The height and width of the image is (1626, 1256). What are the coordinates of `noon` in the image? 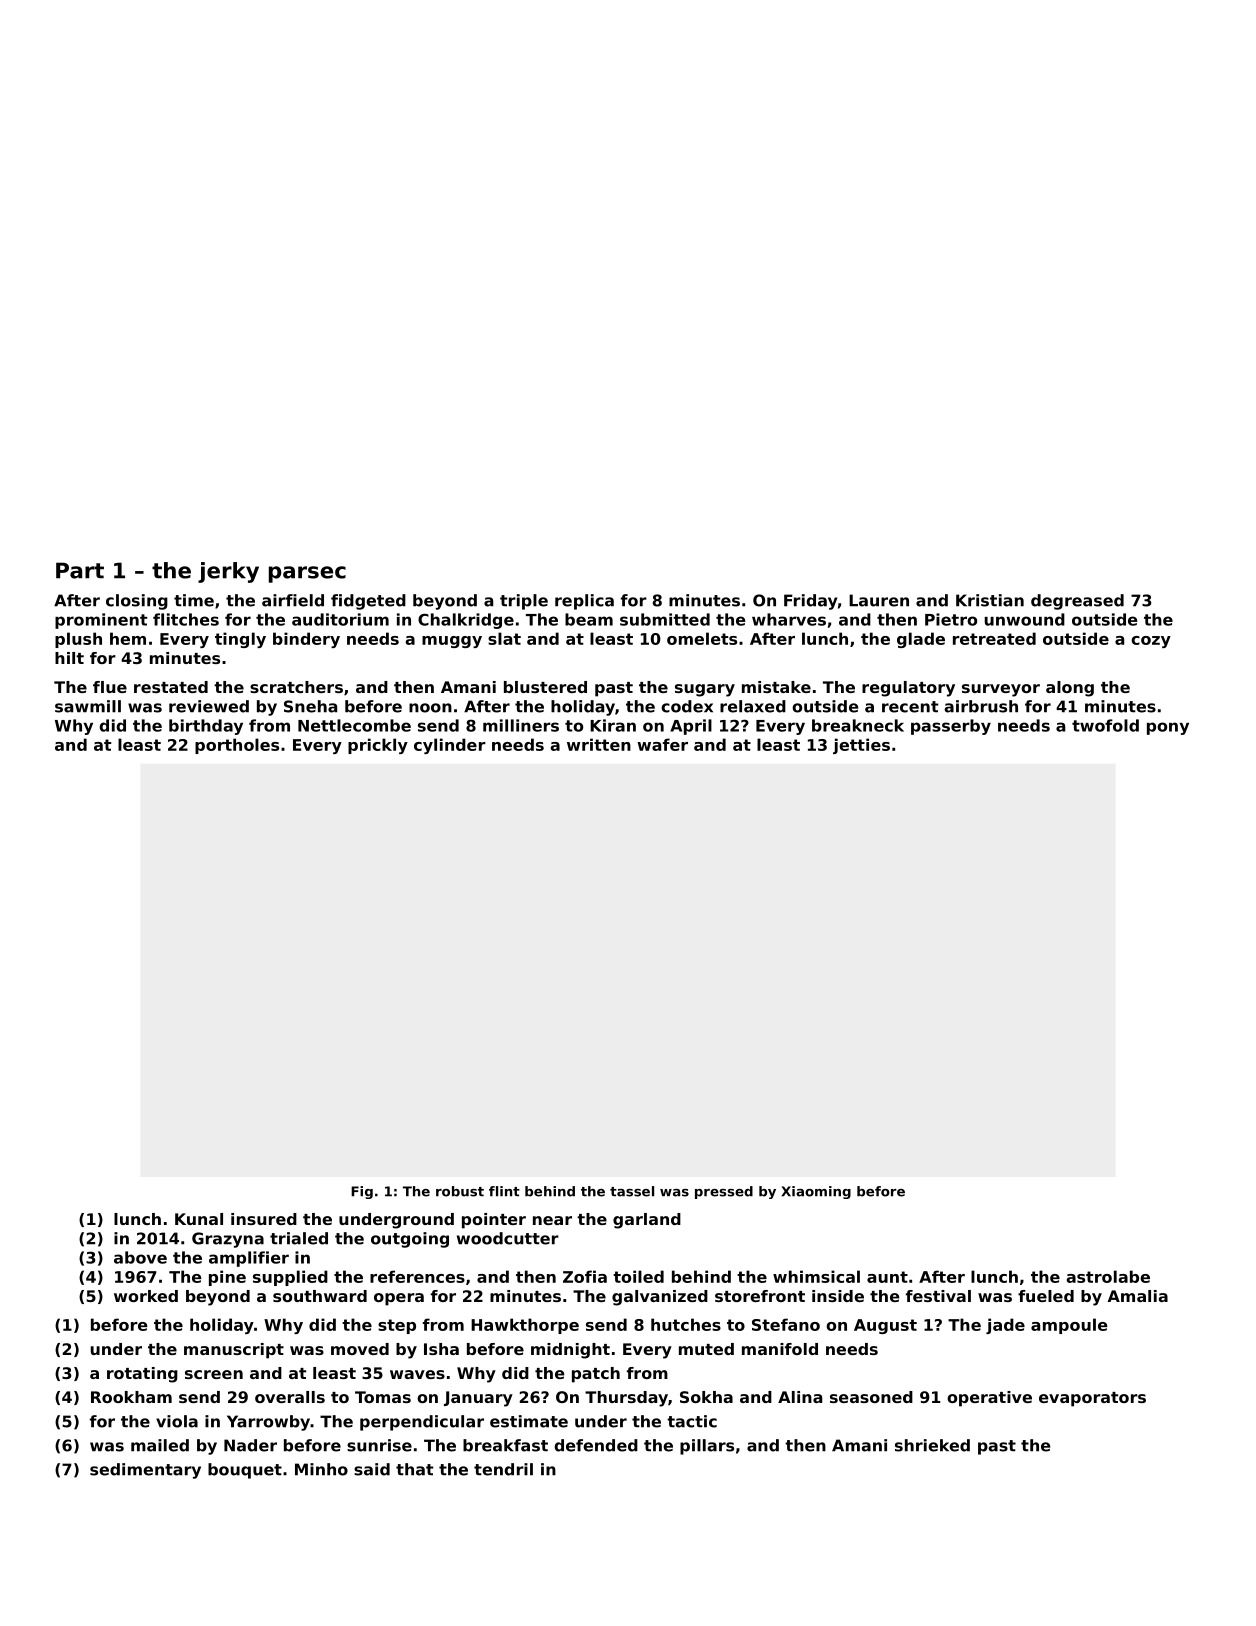 It's located at (430, 708).
